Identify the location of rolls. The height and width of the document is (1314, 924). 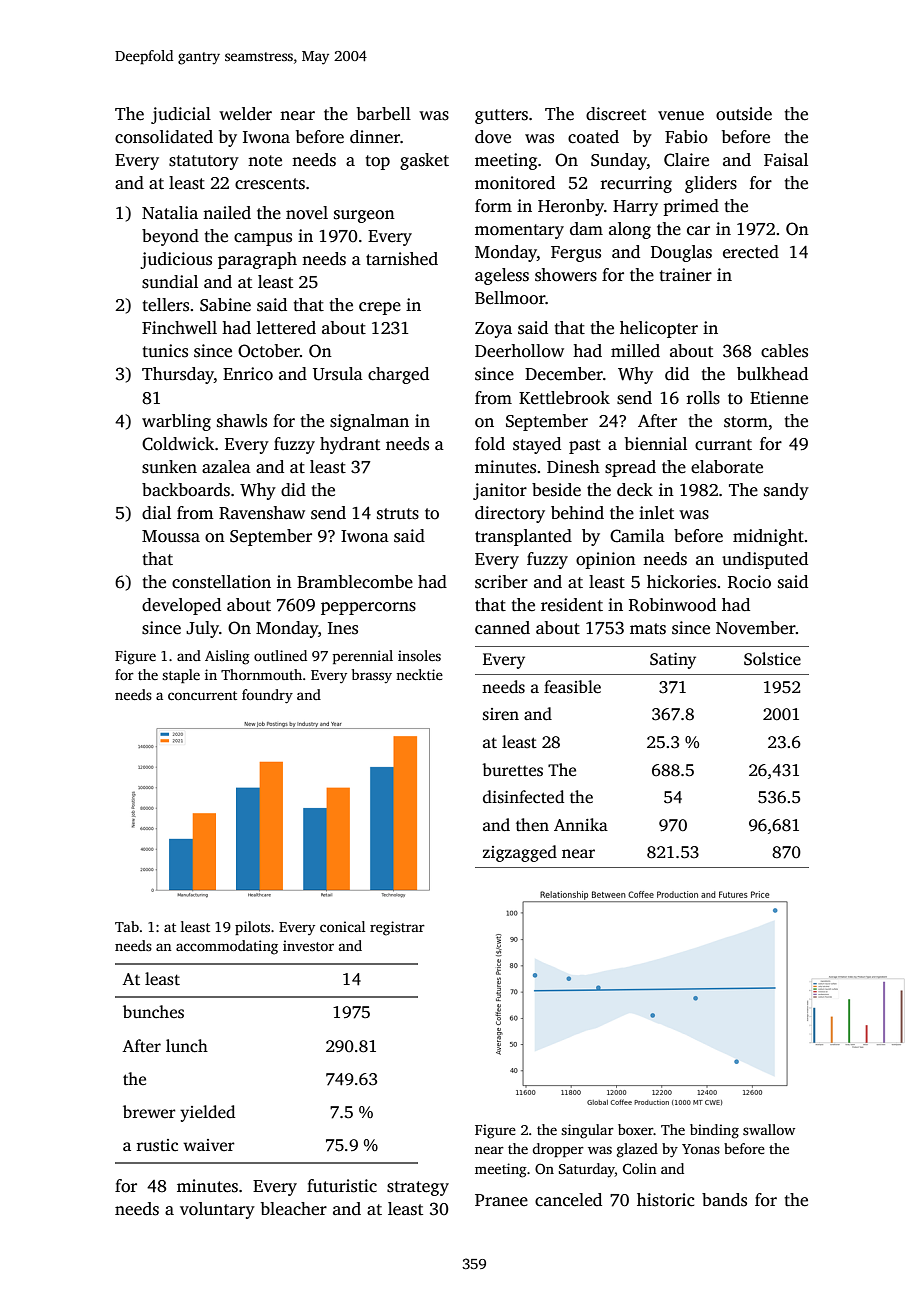
(703, 398).
